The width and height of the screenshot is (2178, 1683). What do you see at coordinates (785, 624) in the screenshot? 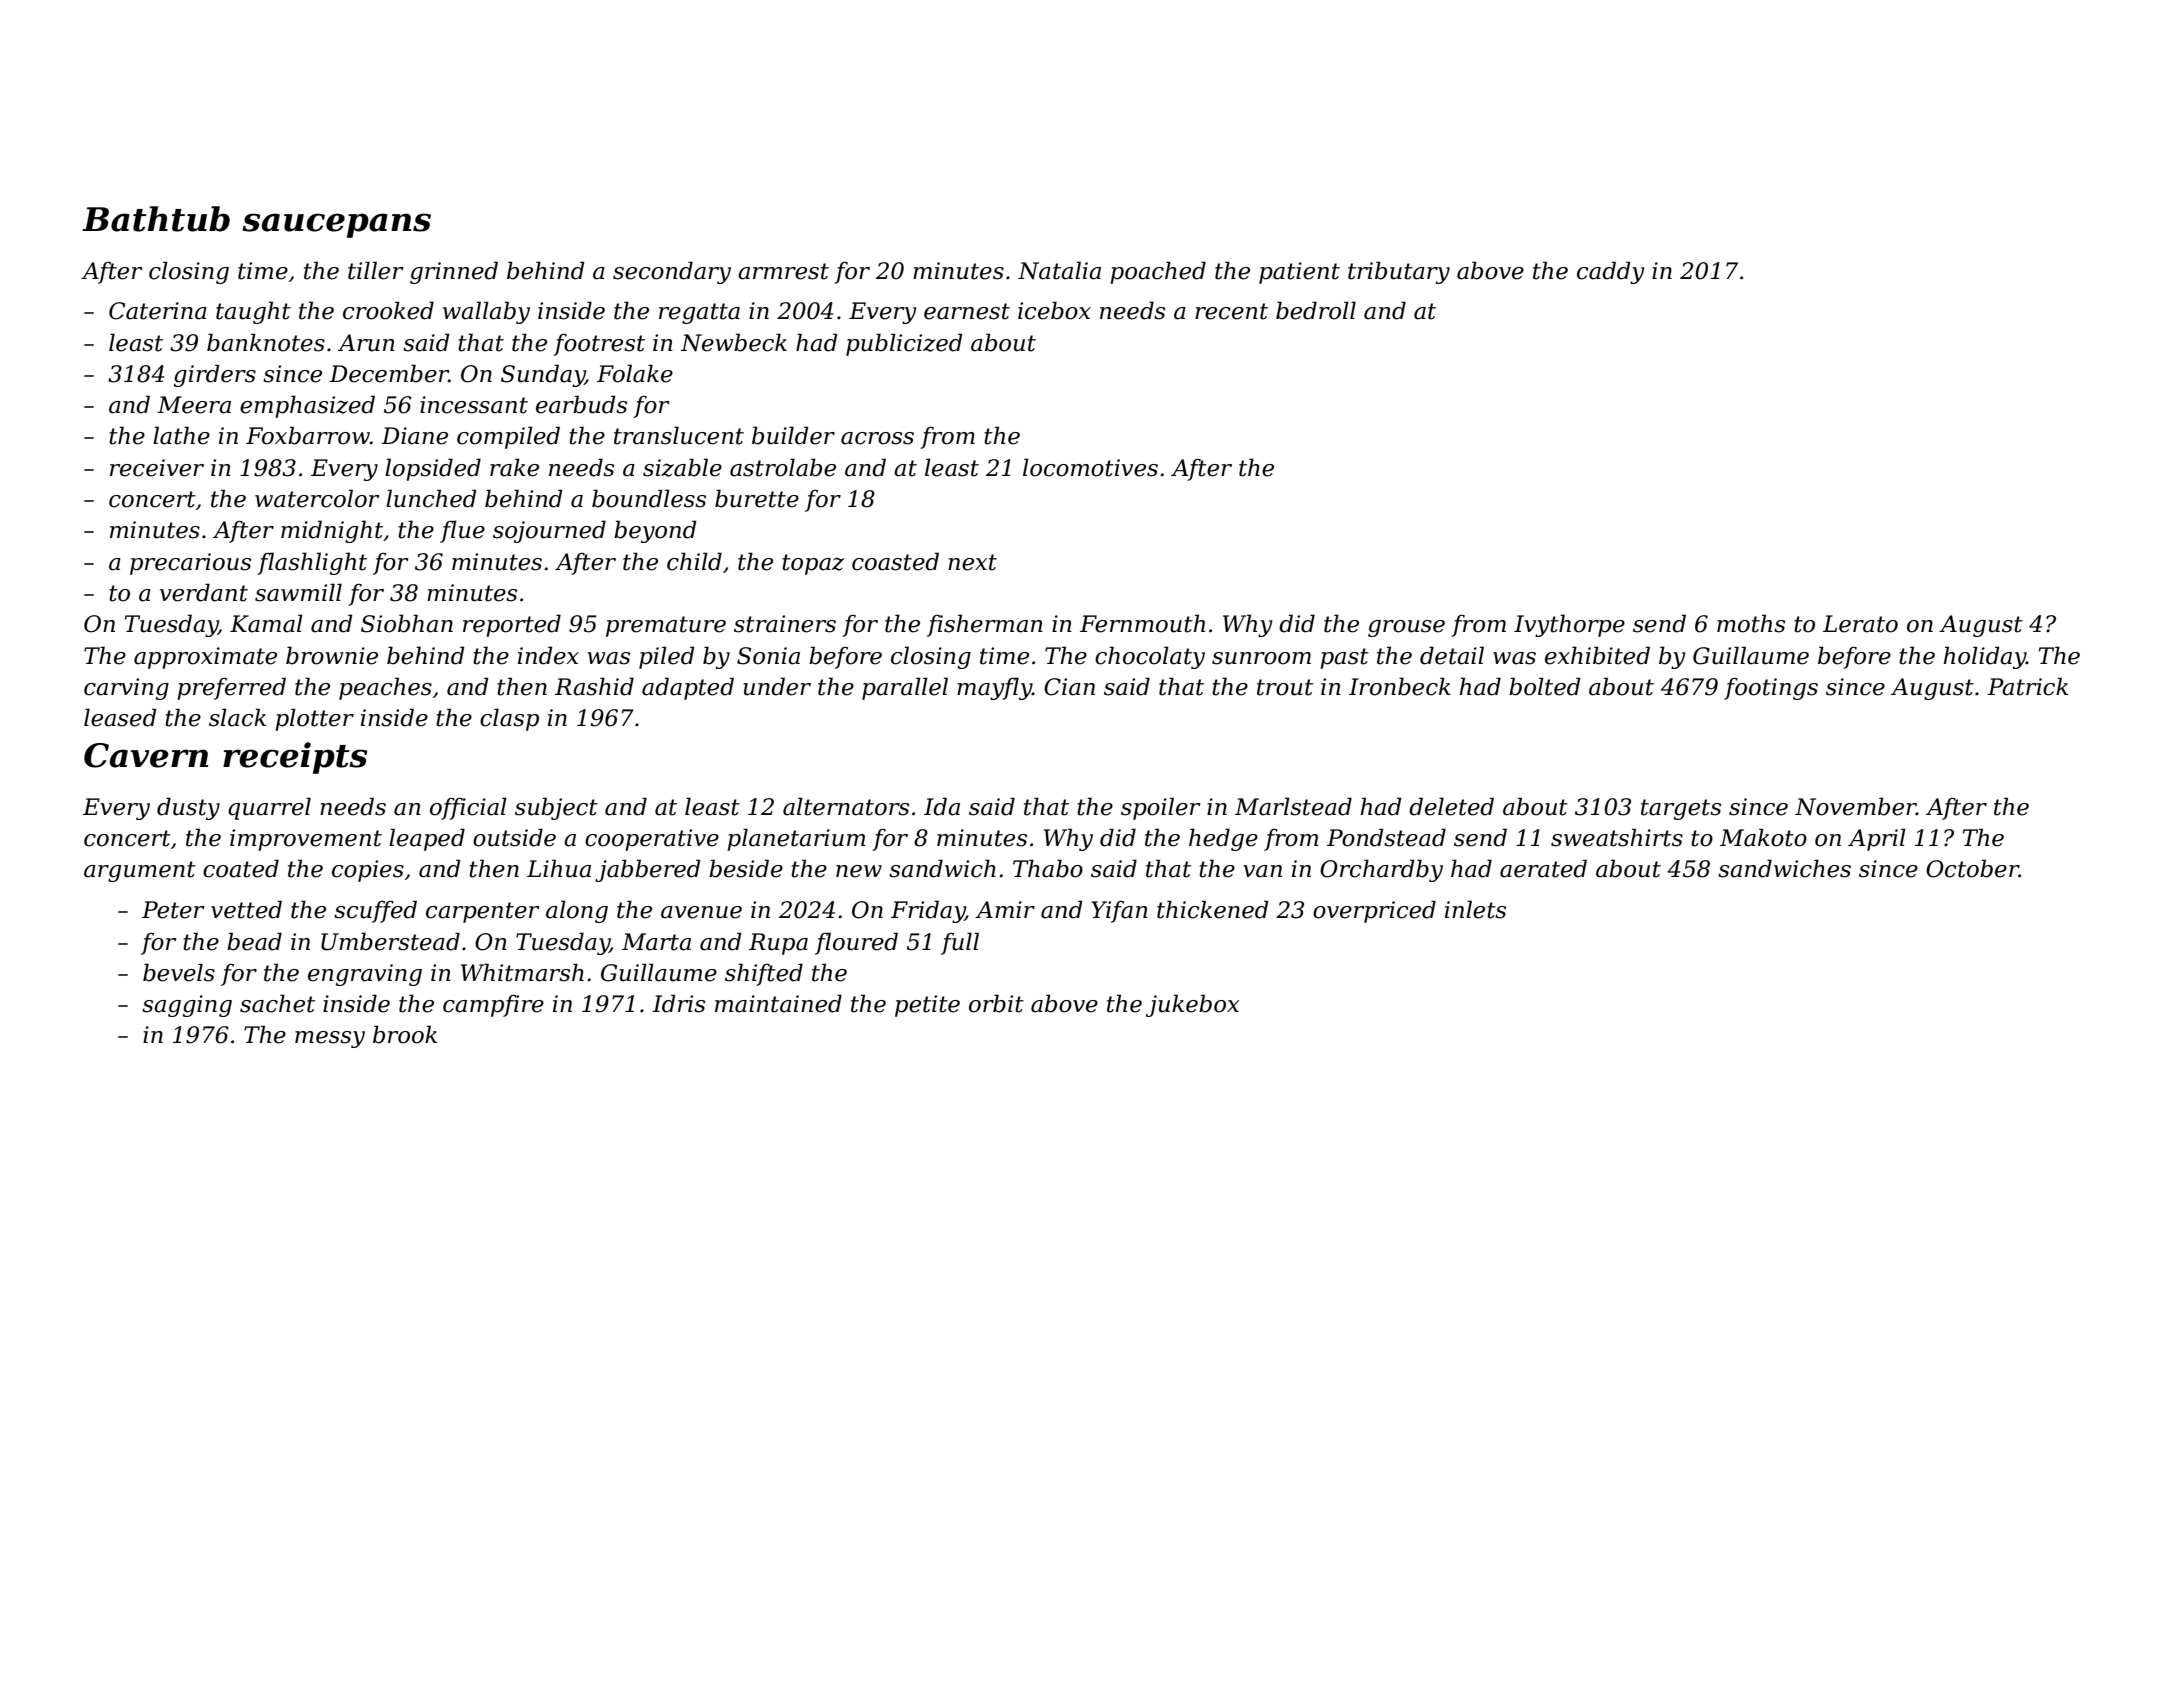
I see `strainers` at bounding box center [785, 624].
